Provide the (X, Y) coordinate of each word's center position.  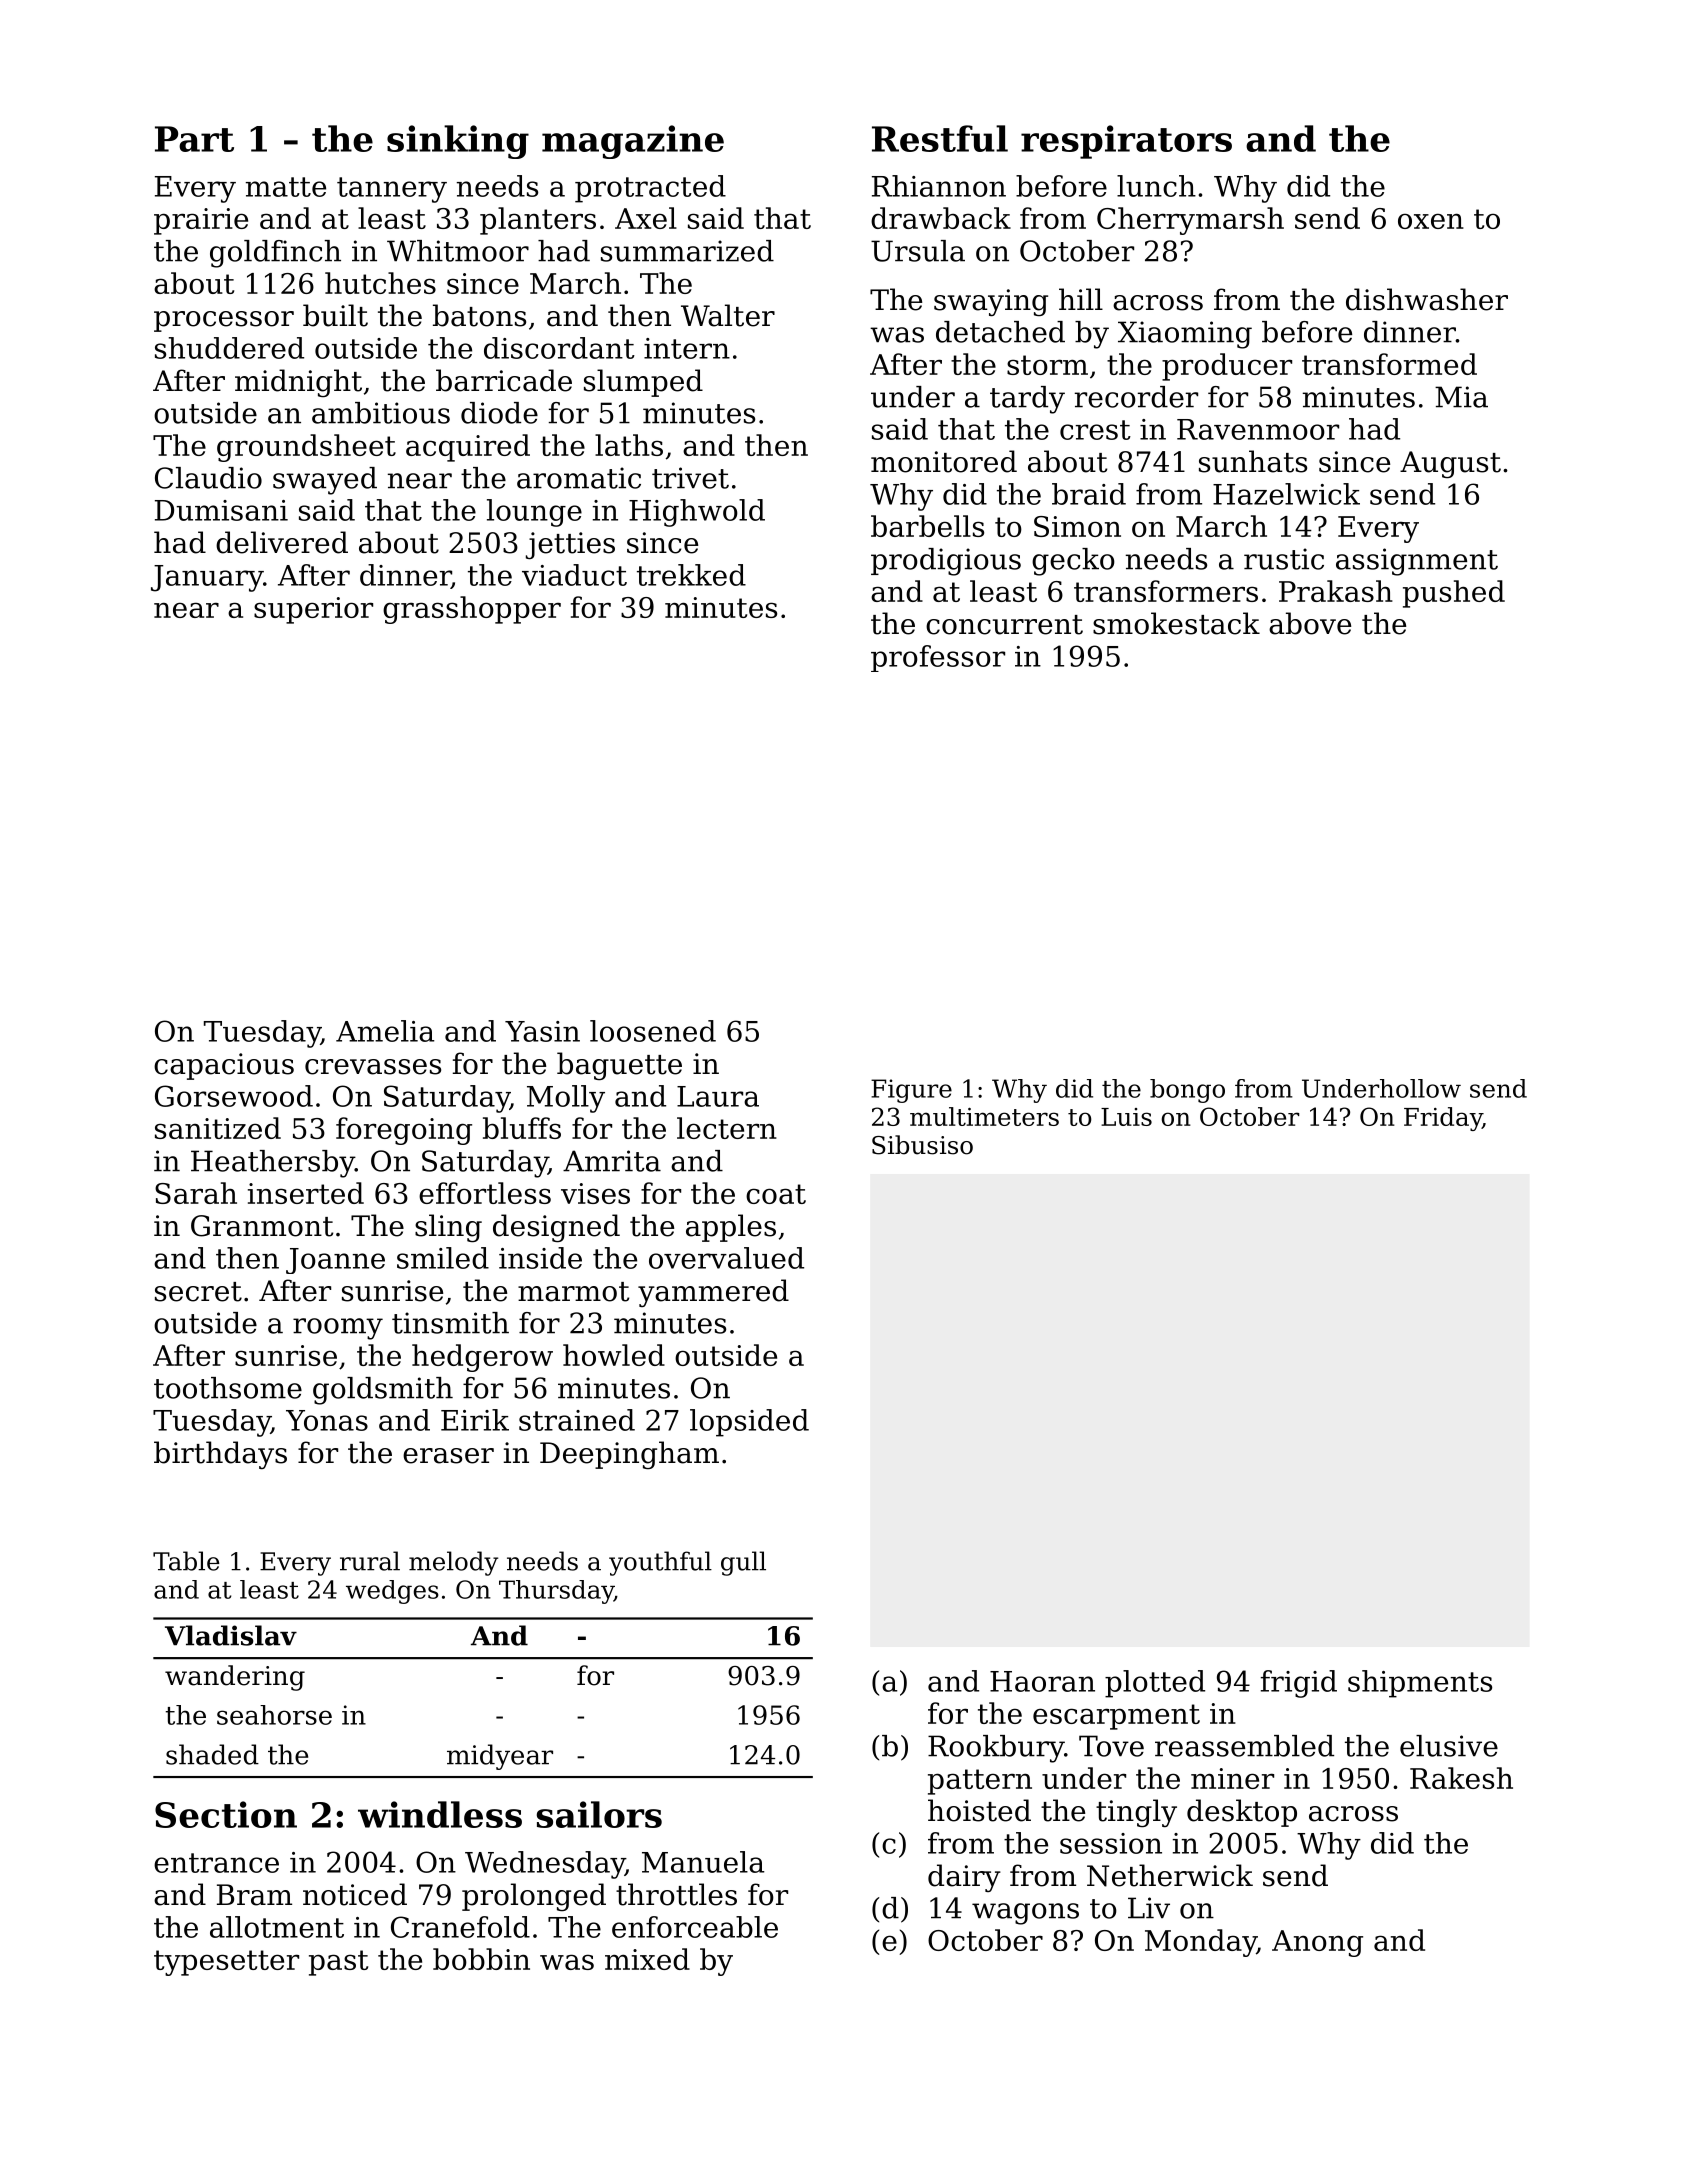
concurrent (1004, 625)
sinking (458, 142)
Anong (1317, 1943)
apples (731, 1228)
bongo (1187, 1091)
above (1310, 623)
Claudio (208, 478)
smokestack (1176, 623)
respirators (1126, 142)
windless (440, 1814)
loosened (653, 1031)
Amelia (385, 1031)
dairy (964, 1878)
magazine (633, 142)
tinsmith (450, 1323)
